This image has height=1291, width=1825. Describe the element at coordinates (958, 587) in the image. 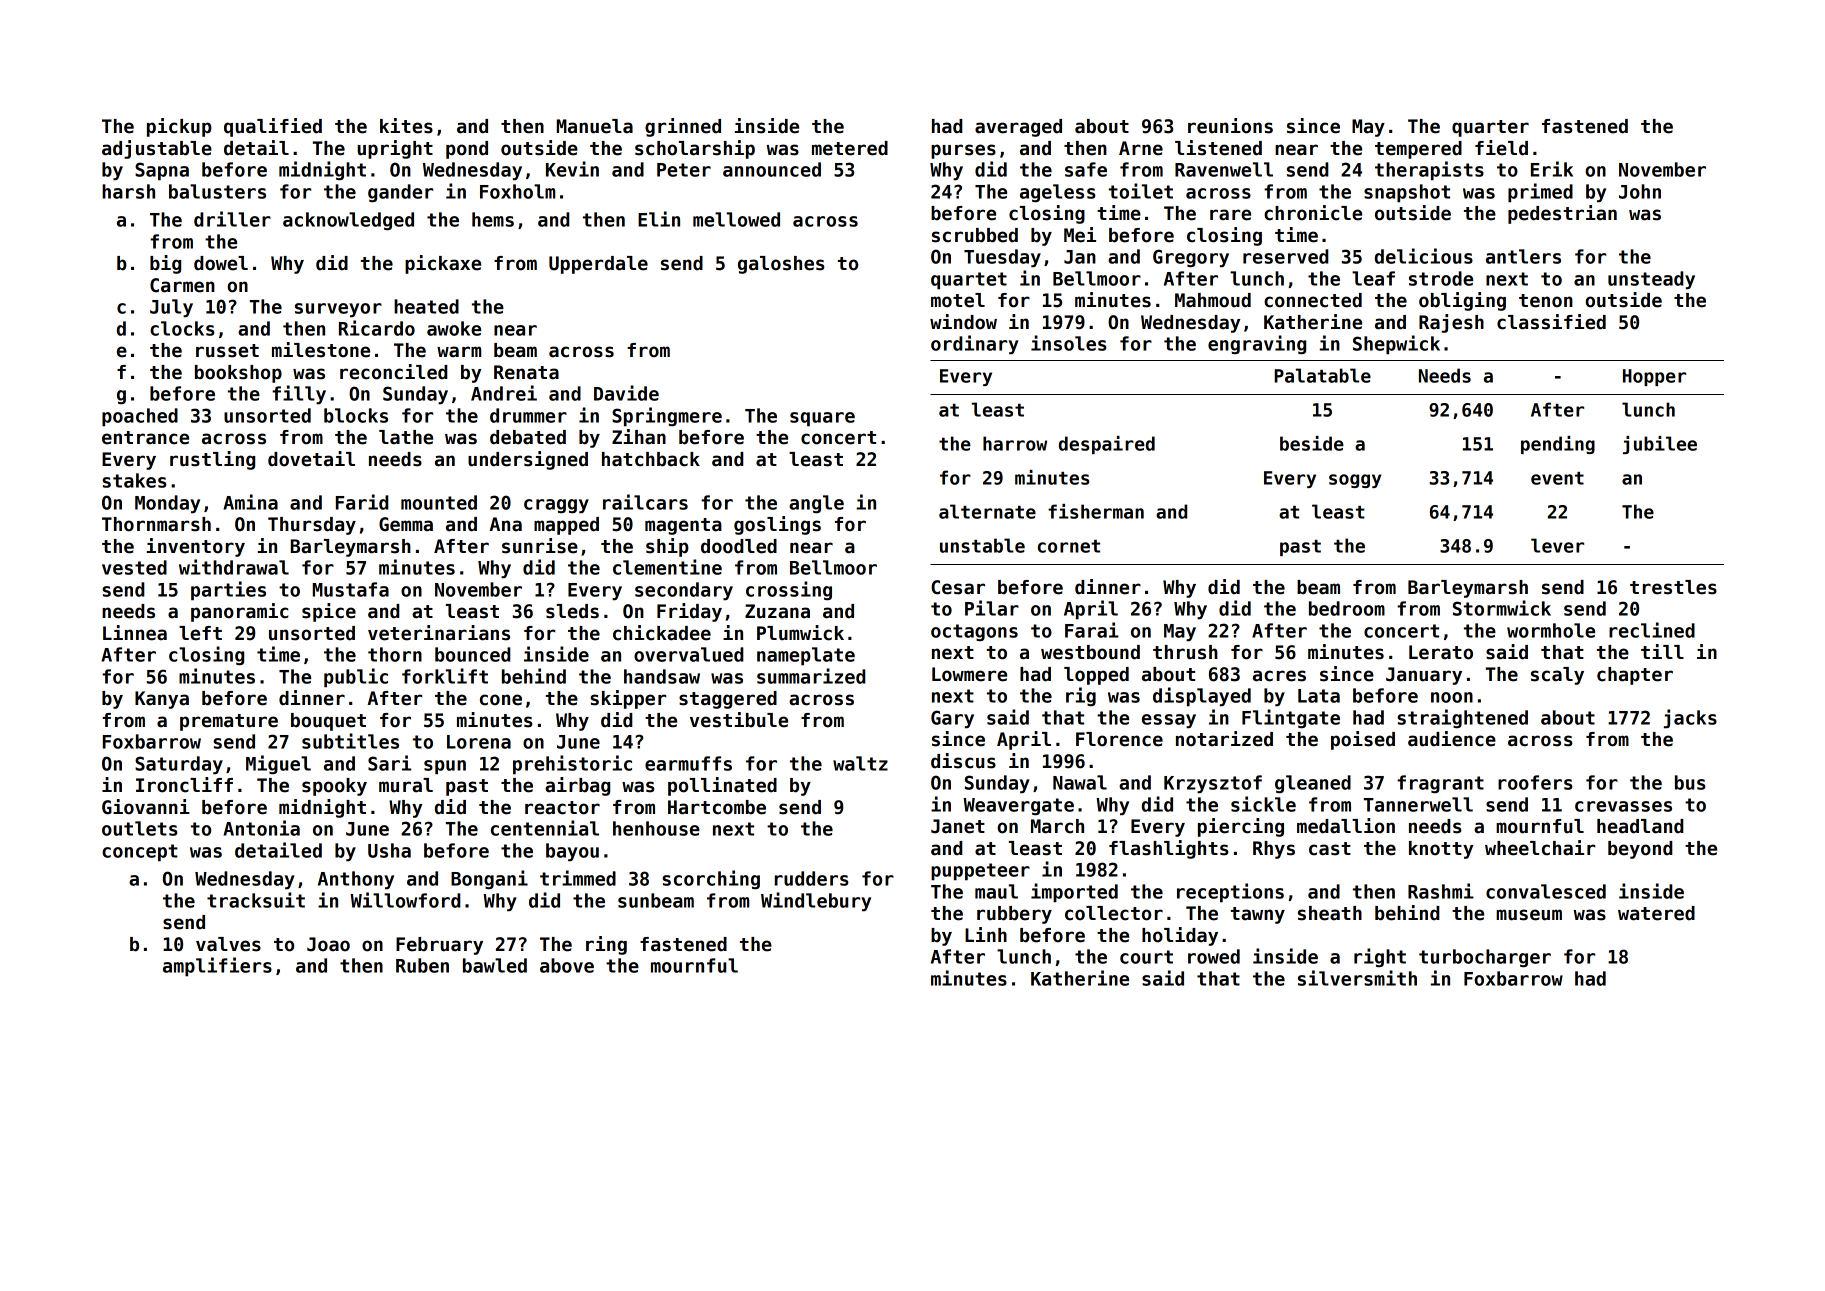

I see `Cesar` at that location.
